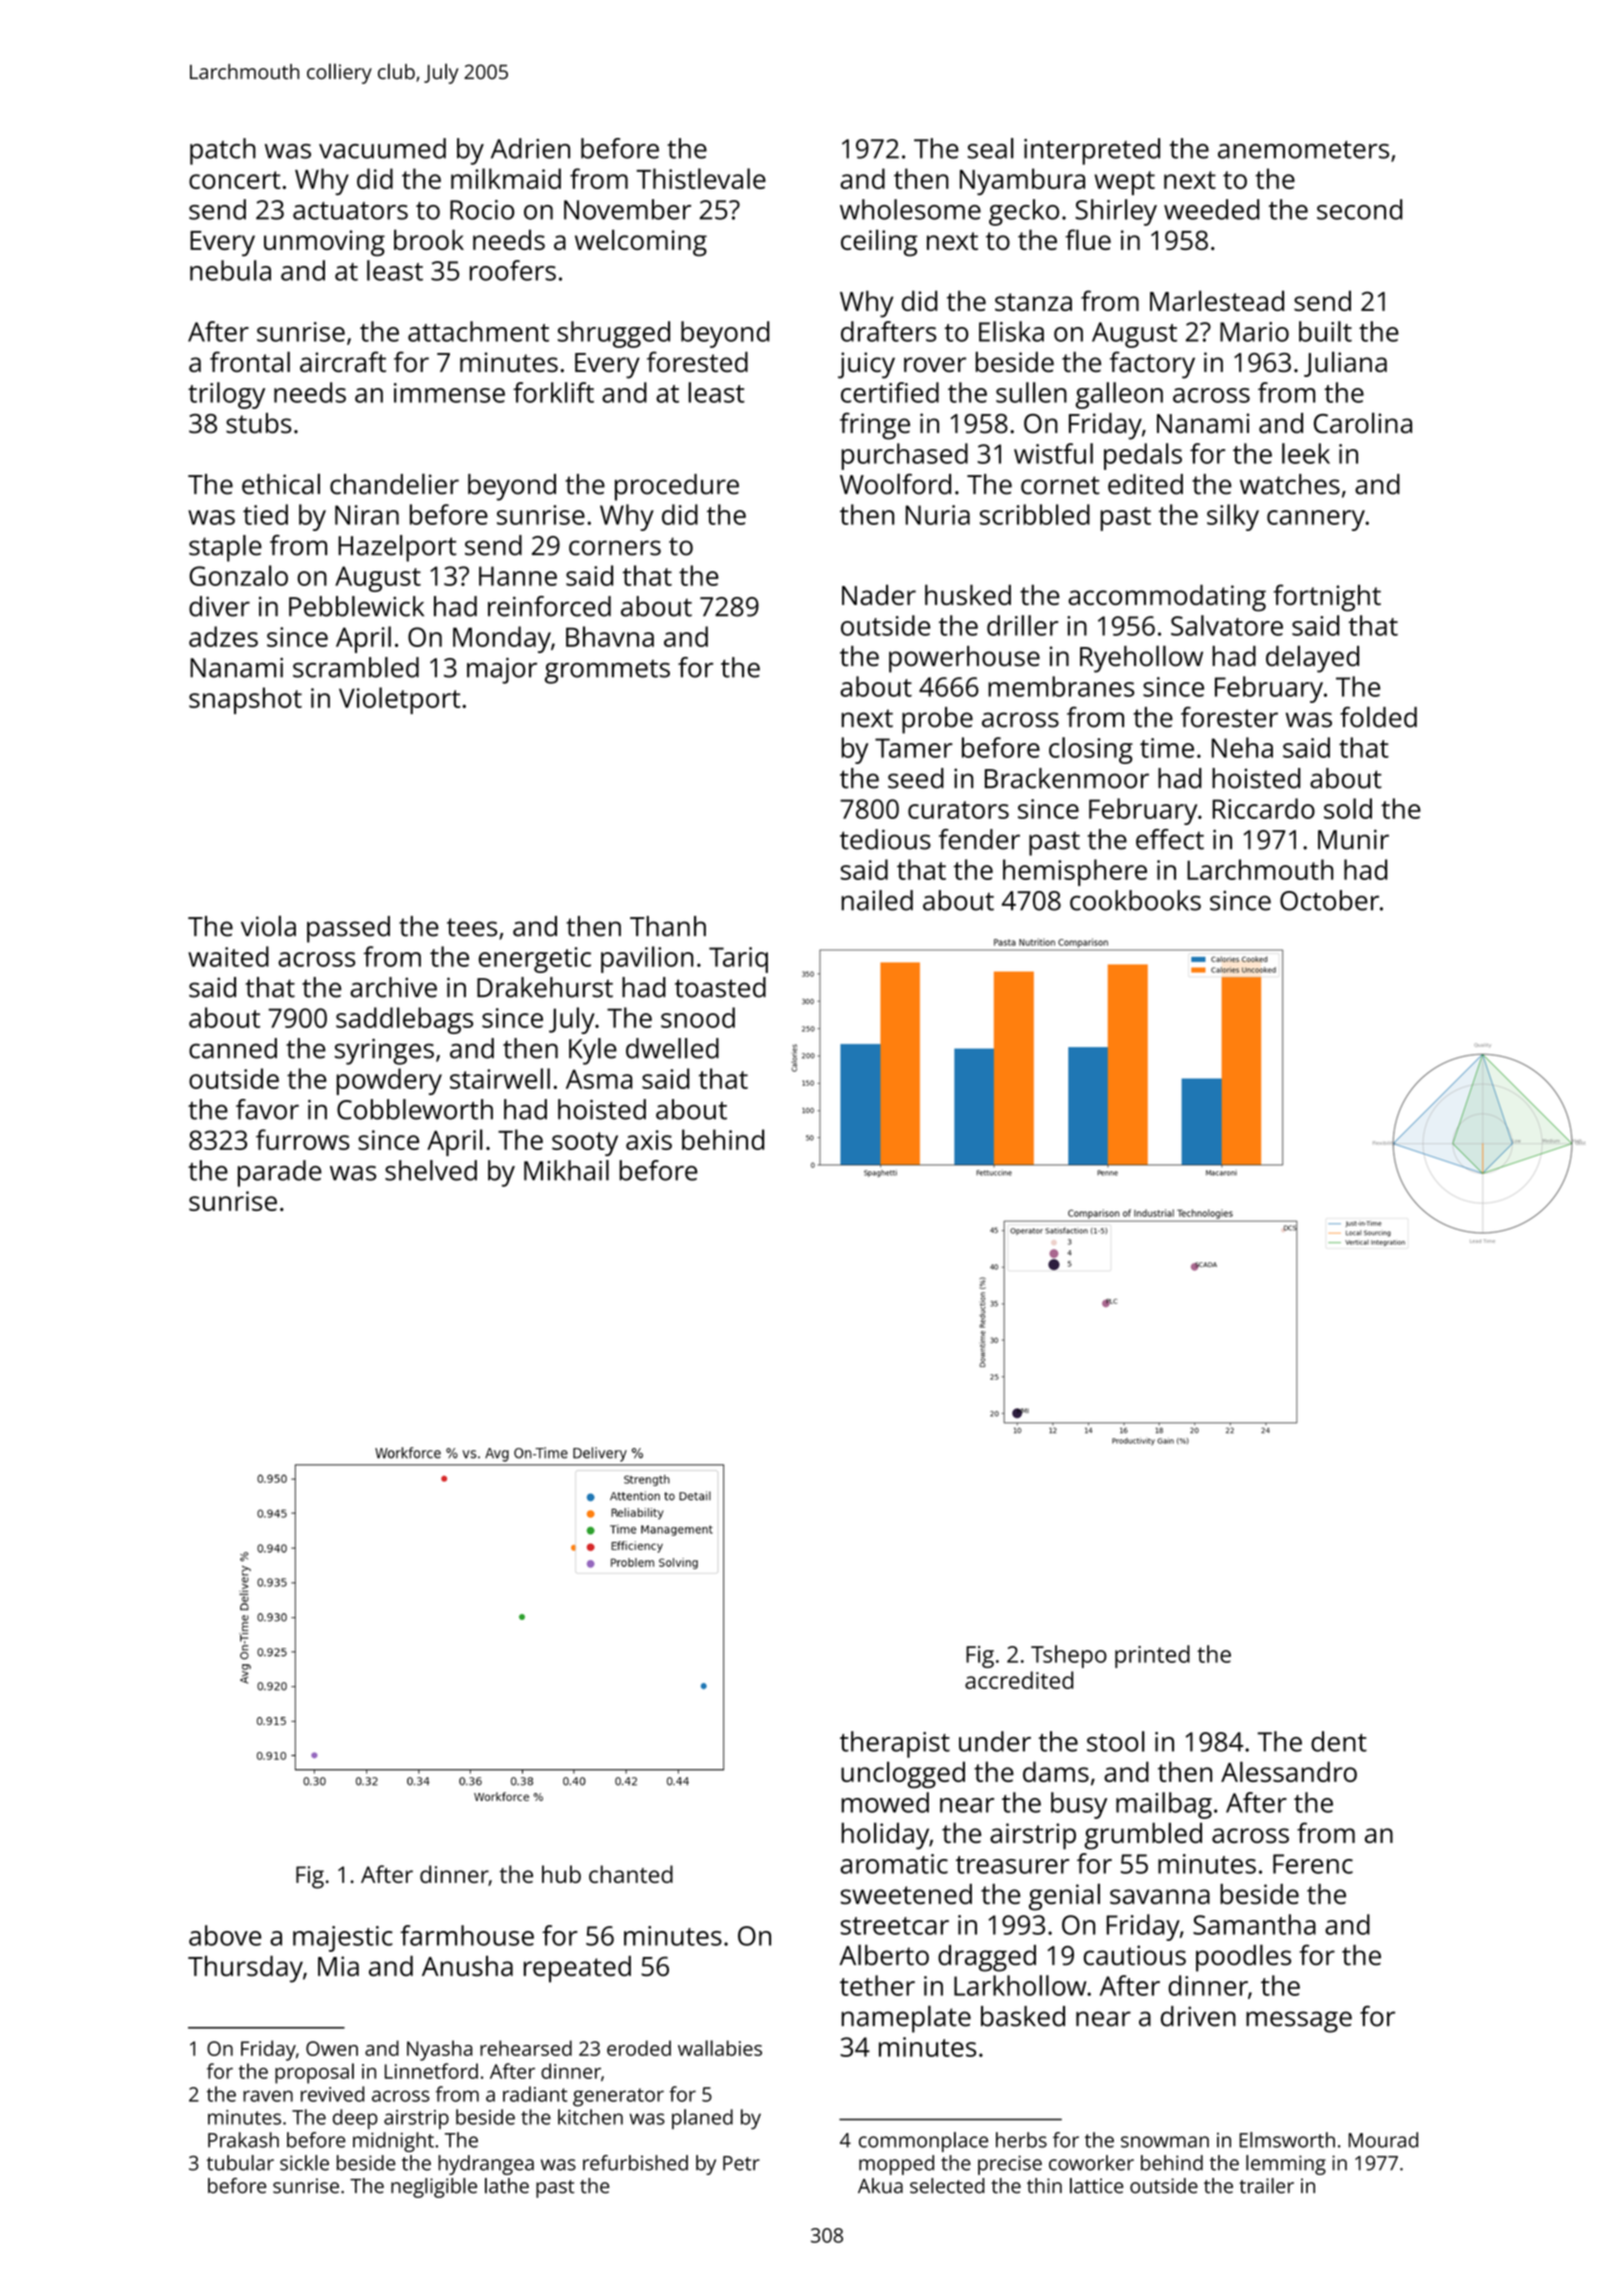 The image size is (1620, 2292). Describe the element at coordinates (280, 1173) in the document. I see `parade` at that location.
